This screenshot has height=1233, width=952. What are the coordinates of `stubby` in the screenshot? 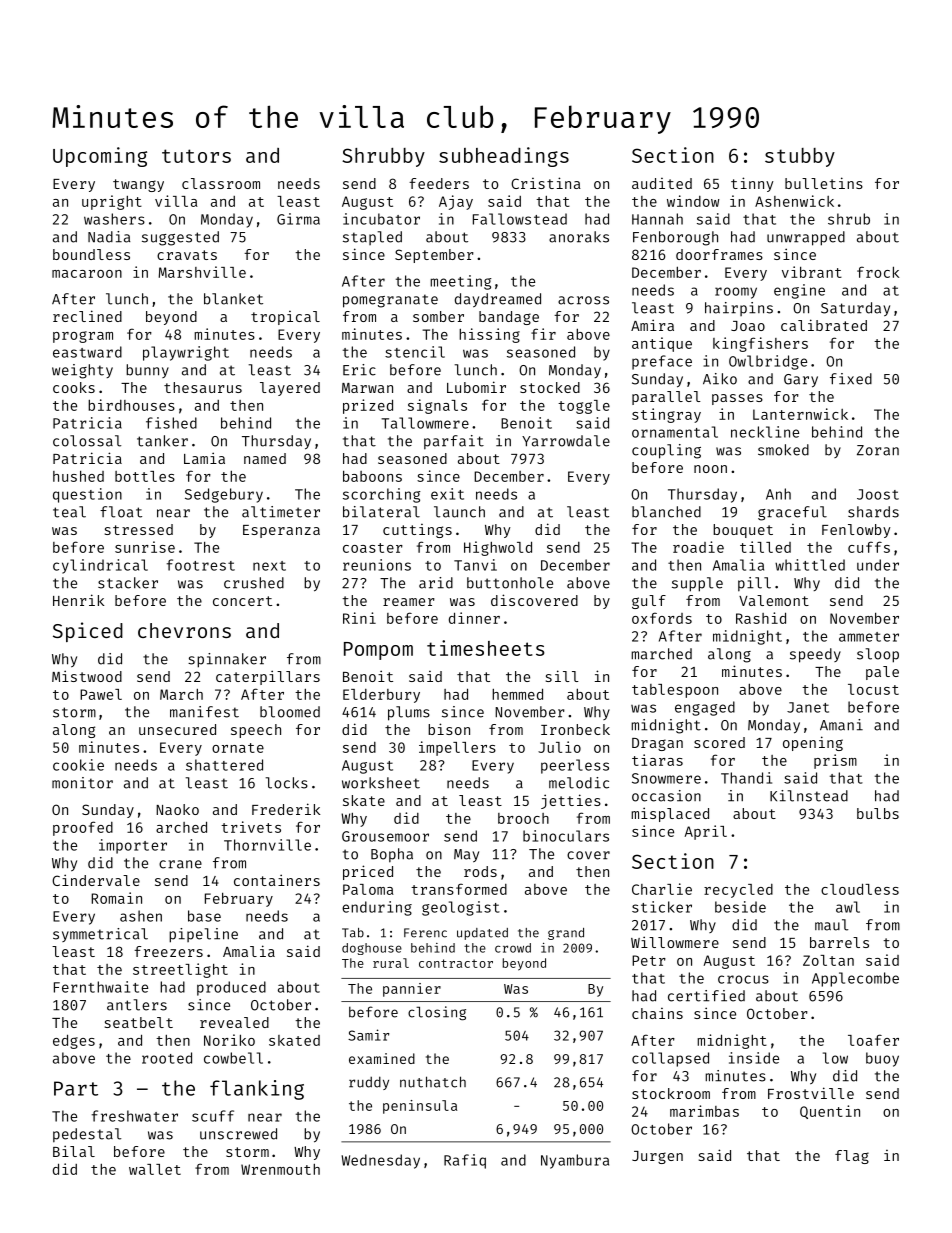 It's located at (800, 157).
